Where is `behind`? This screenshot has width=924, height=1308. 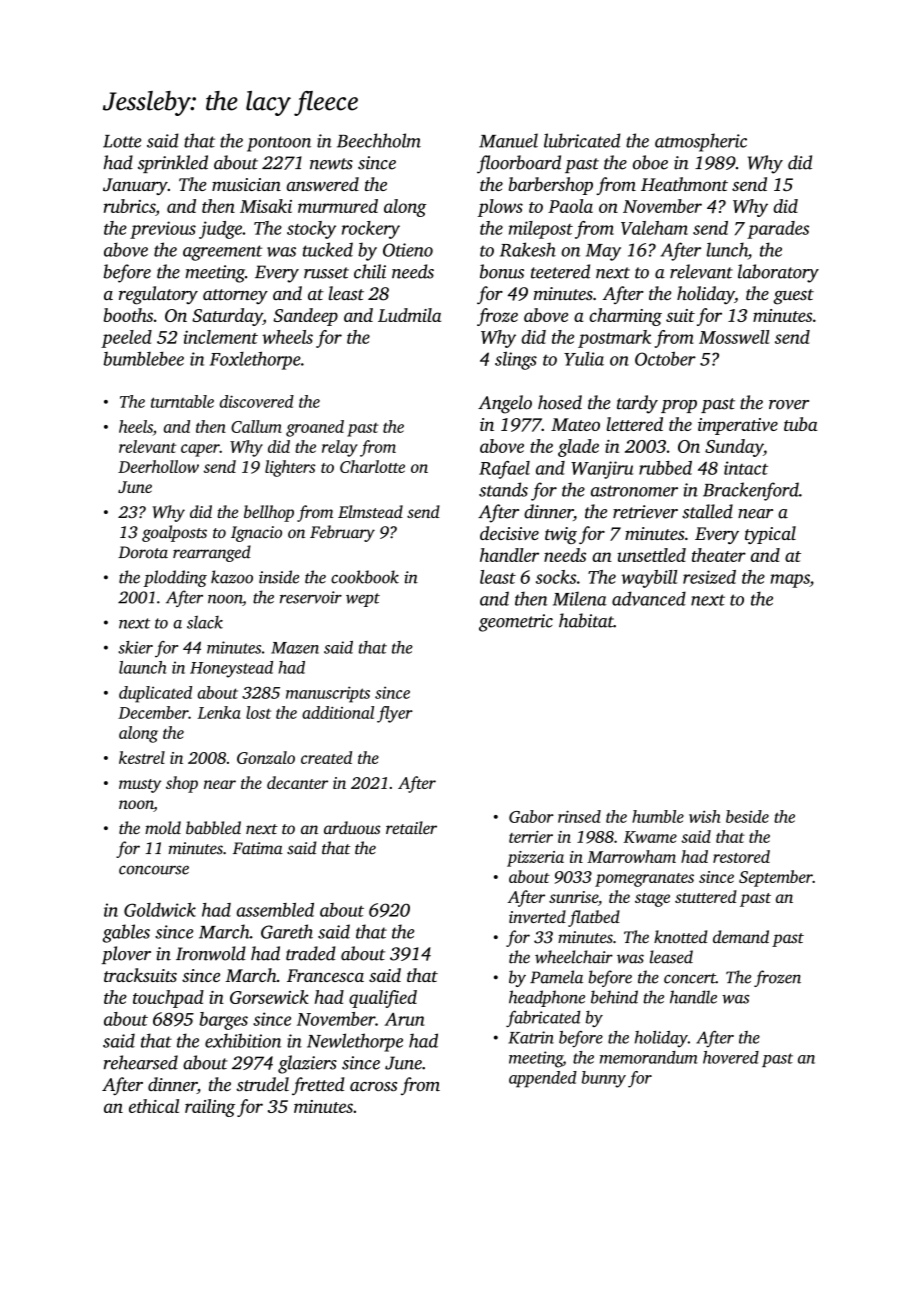
behind is located at coordinates (614, 997).
